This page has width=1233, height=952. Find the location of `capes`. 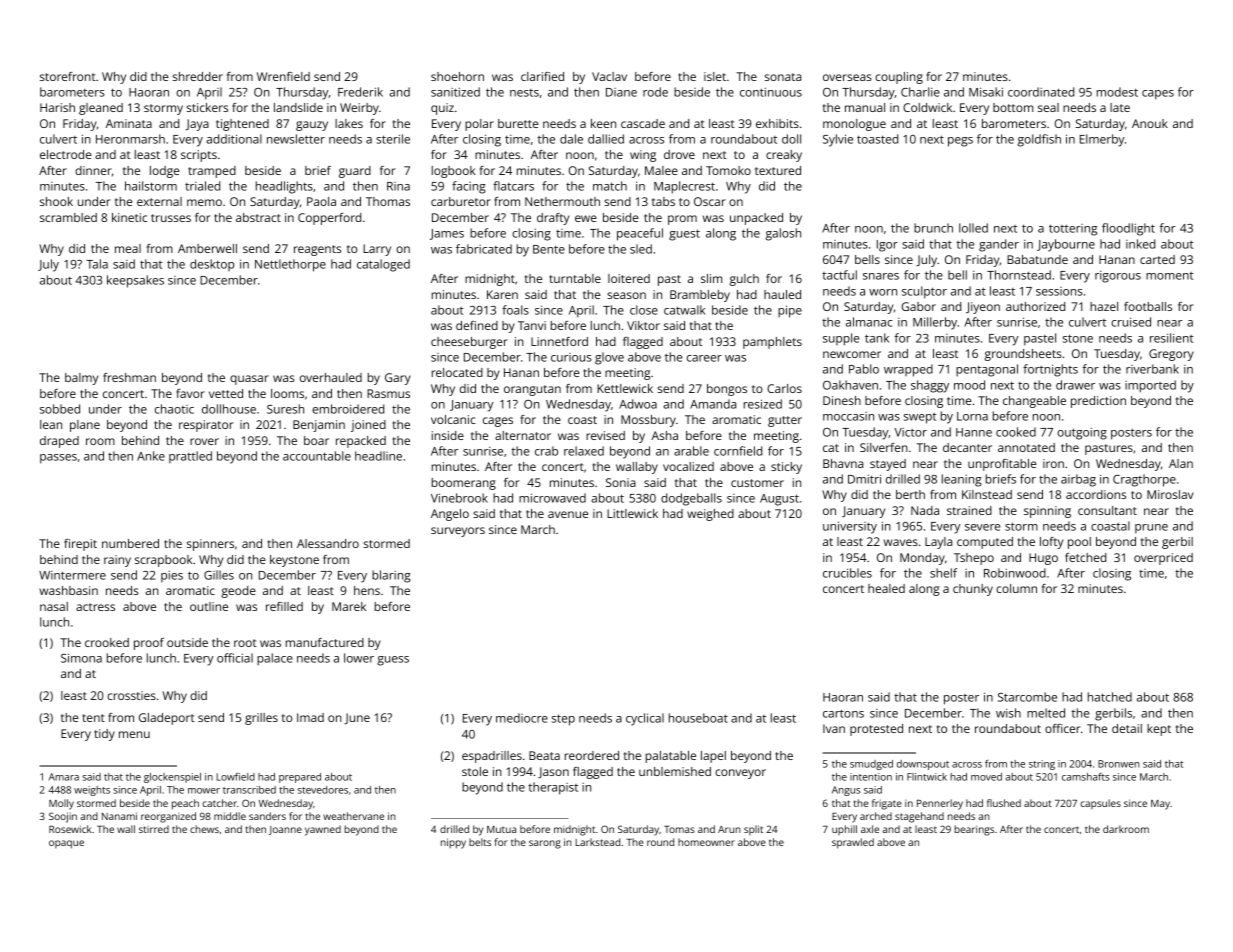

capes is located at coordinates (1158, 95).
